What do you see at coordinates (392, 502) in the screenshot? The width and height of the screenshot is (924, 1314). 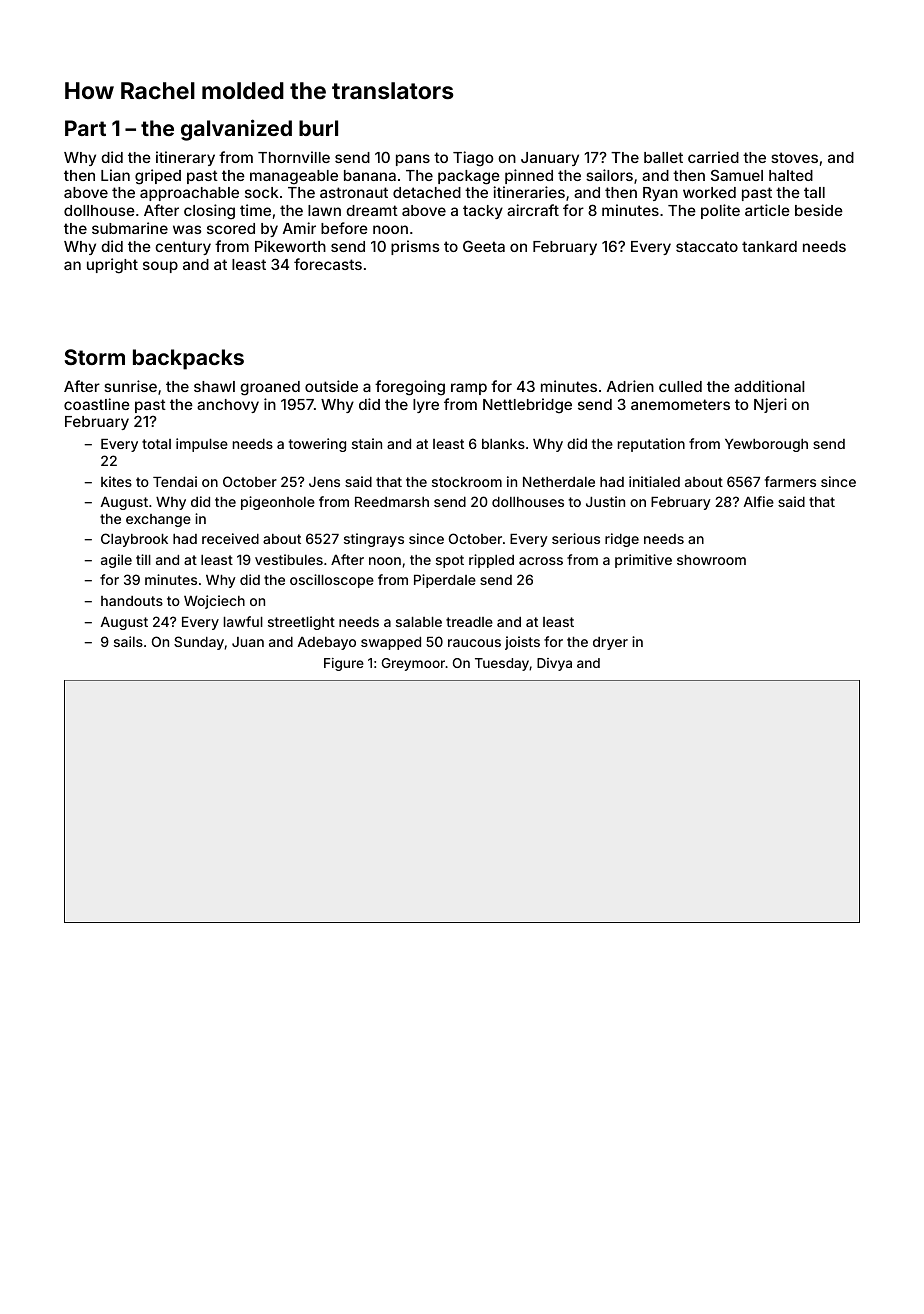 I see `Reedmarsh` at bounding box center [392, 502].
